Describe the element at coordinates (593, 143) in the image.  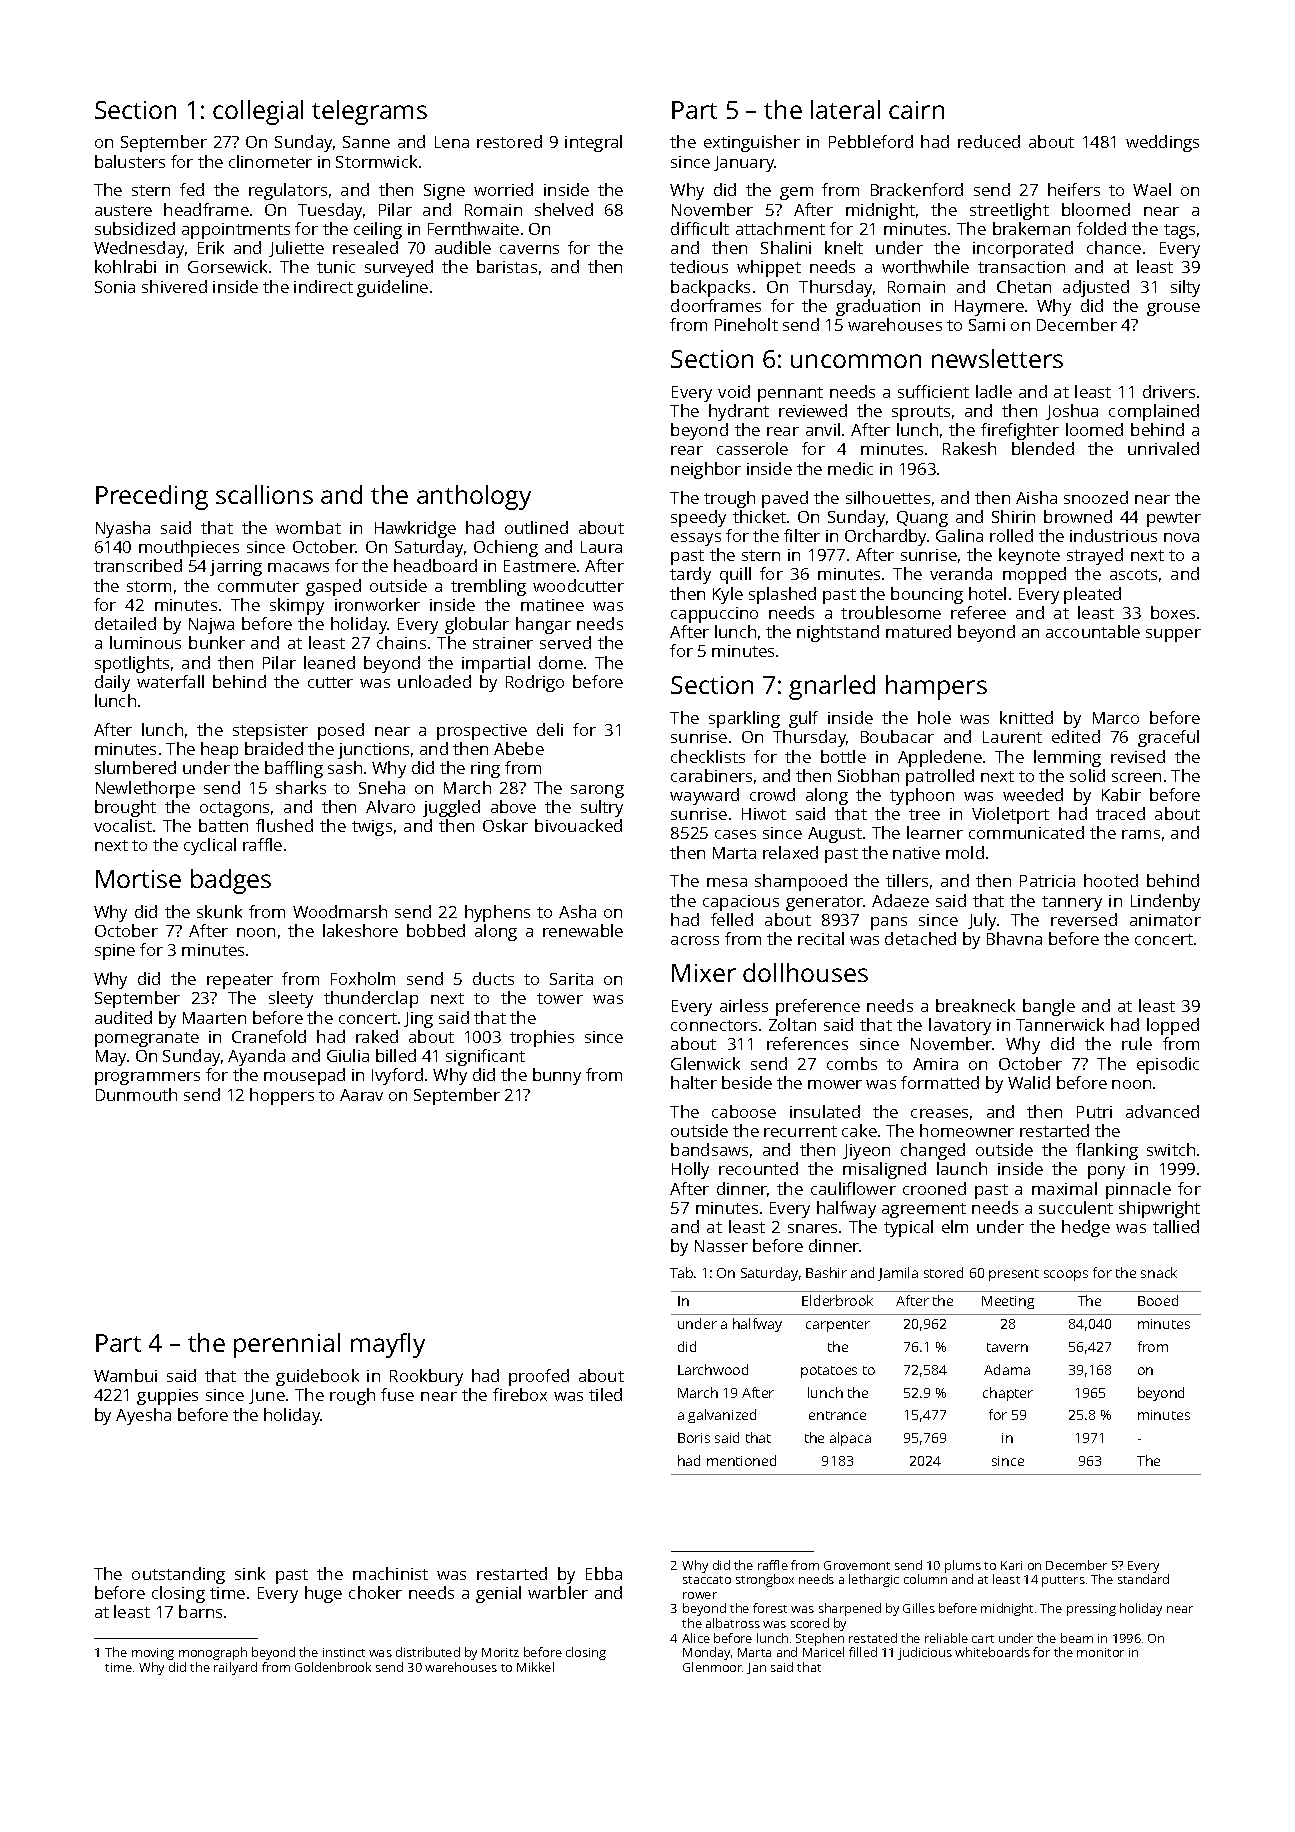
I see `integral` at that location.
